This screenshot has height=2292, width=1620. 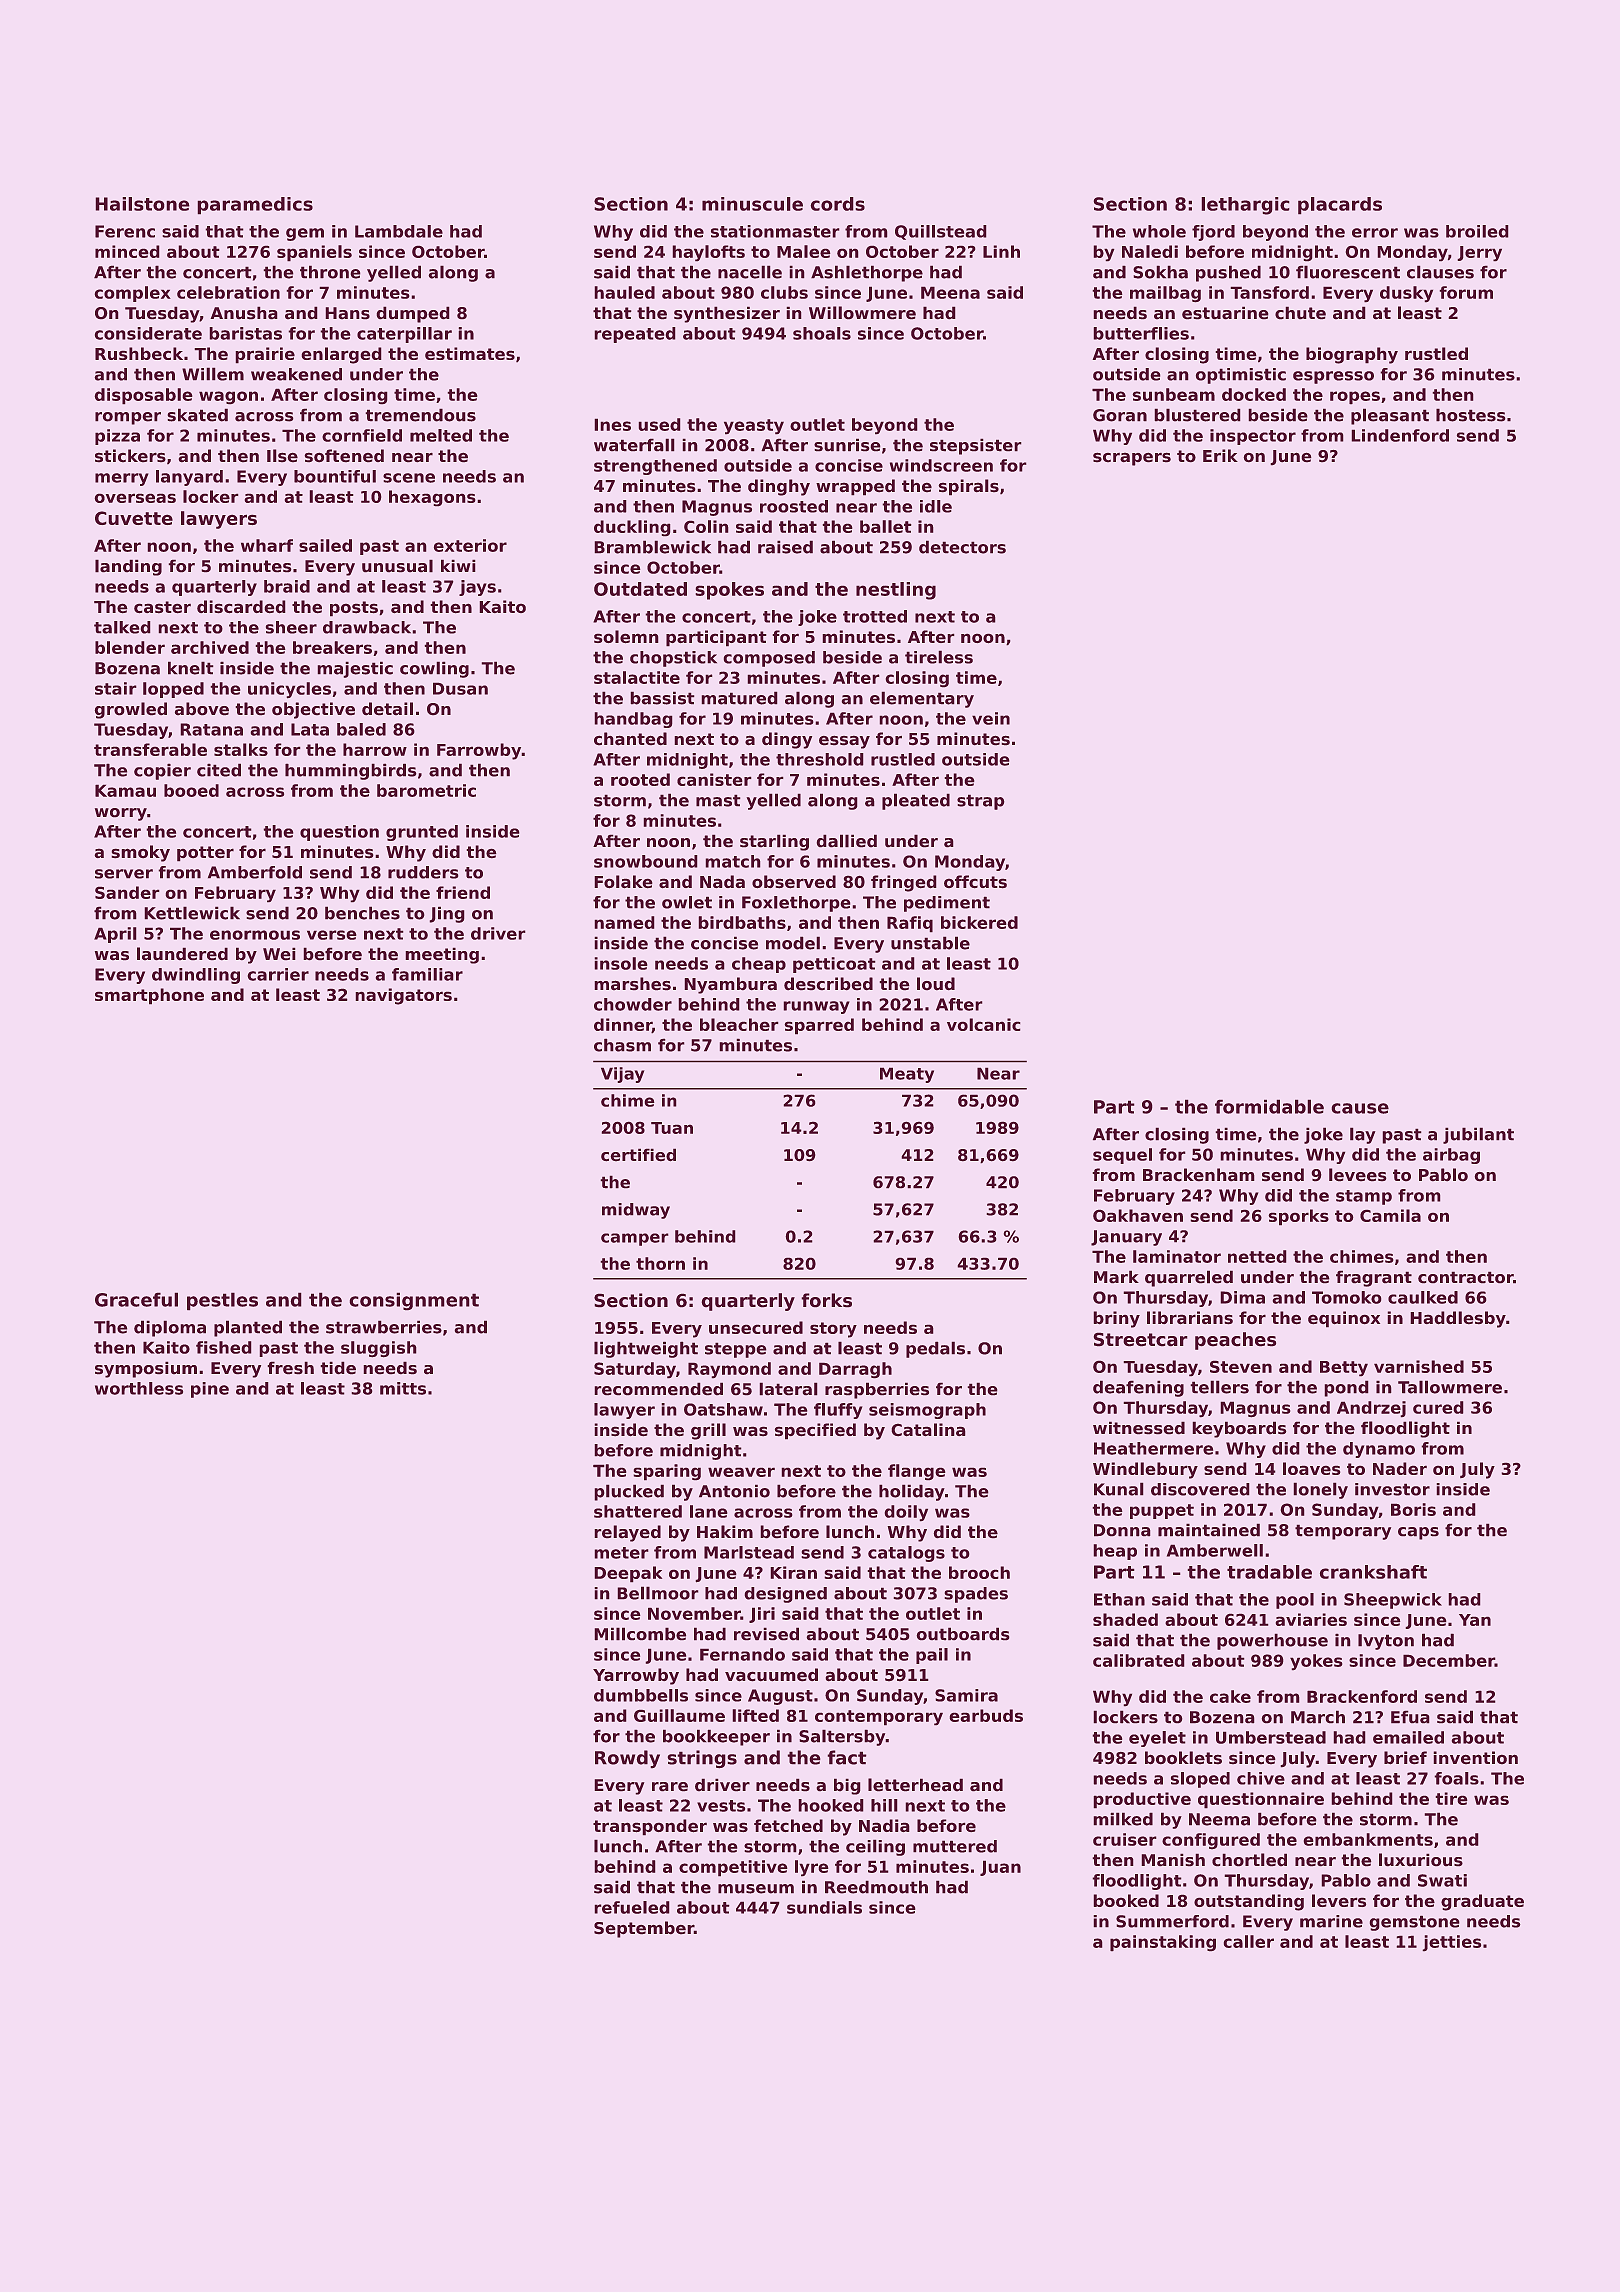 What do you see at coordinates (644, 1929) in the screenshot?
I see `September` at bounding box center [644, 1929].
